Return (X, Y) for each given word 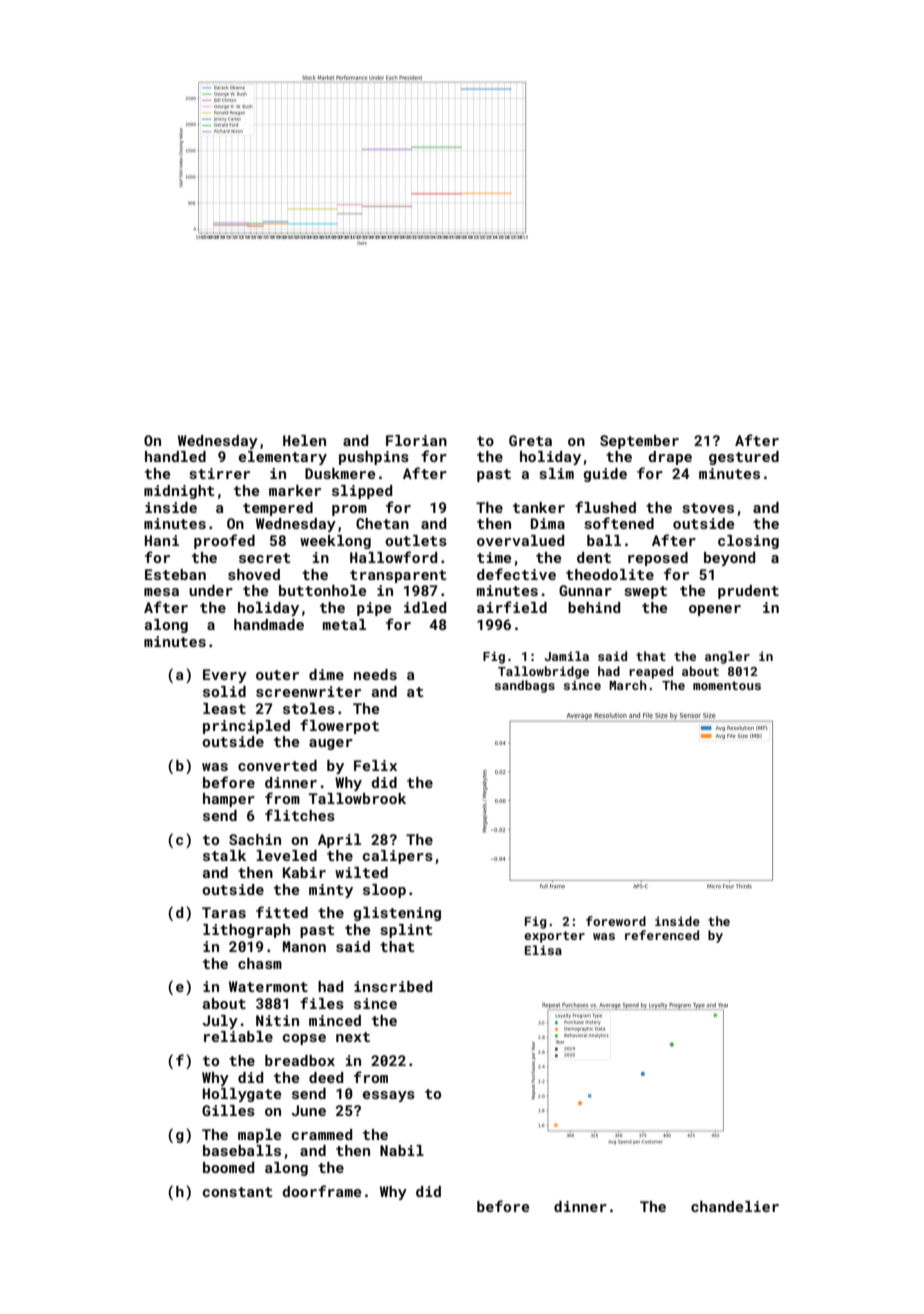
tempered (278, 509)
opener (715, 610)
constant (238, 1192)
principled (246, 727)
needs (375, 674)
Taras (224, 912)
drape (670, 458)
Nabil (402, 1150)
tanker (539, 507)
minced (335, 1020)
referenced (662, 935)
